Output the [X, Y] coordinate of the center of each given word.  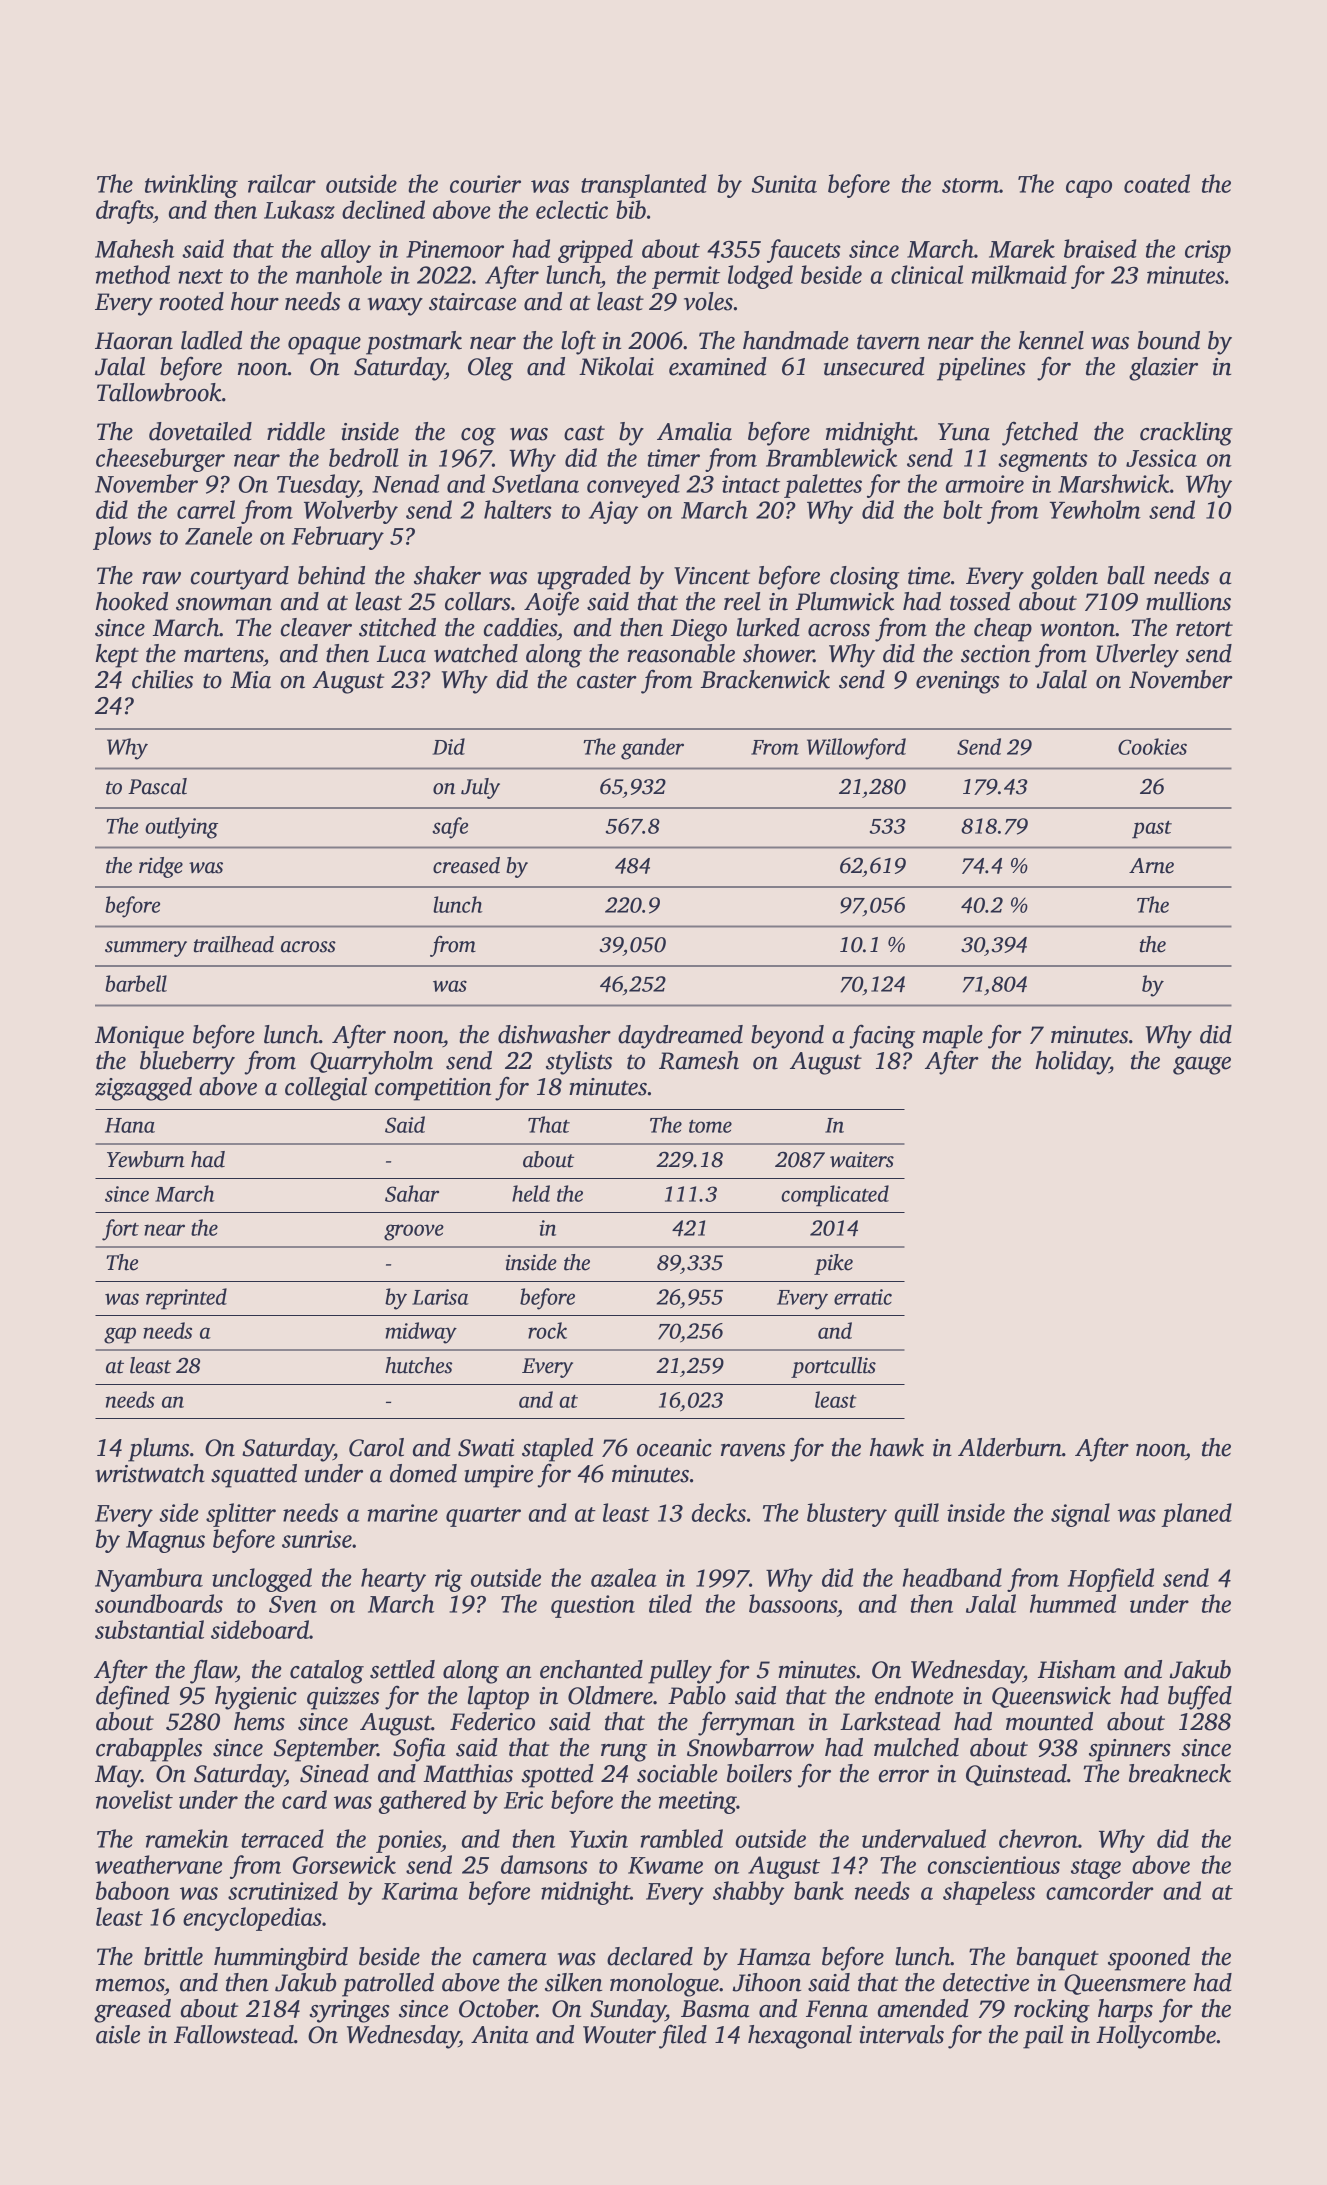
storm [970, 185]
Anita [500, 2035]
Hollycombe [1156, 2037]
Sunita [784, 184]
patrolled [388, 1985]
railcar [282, 183]
